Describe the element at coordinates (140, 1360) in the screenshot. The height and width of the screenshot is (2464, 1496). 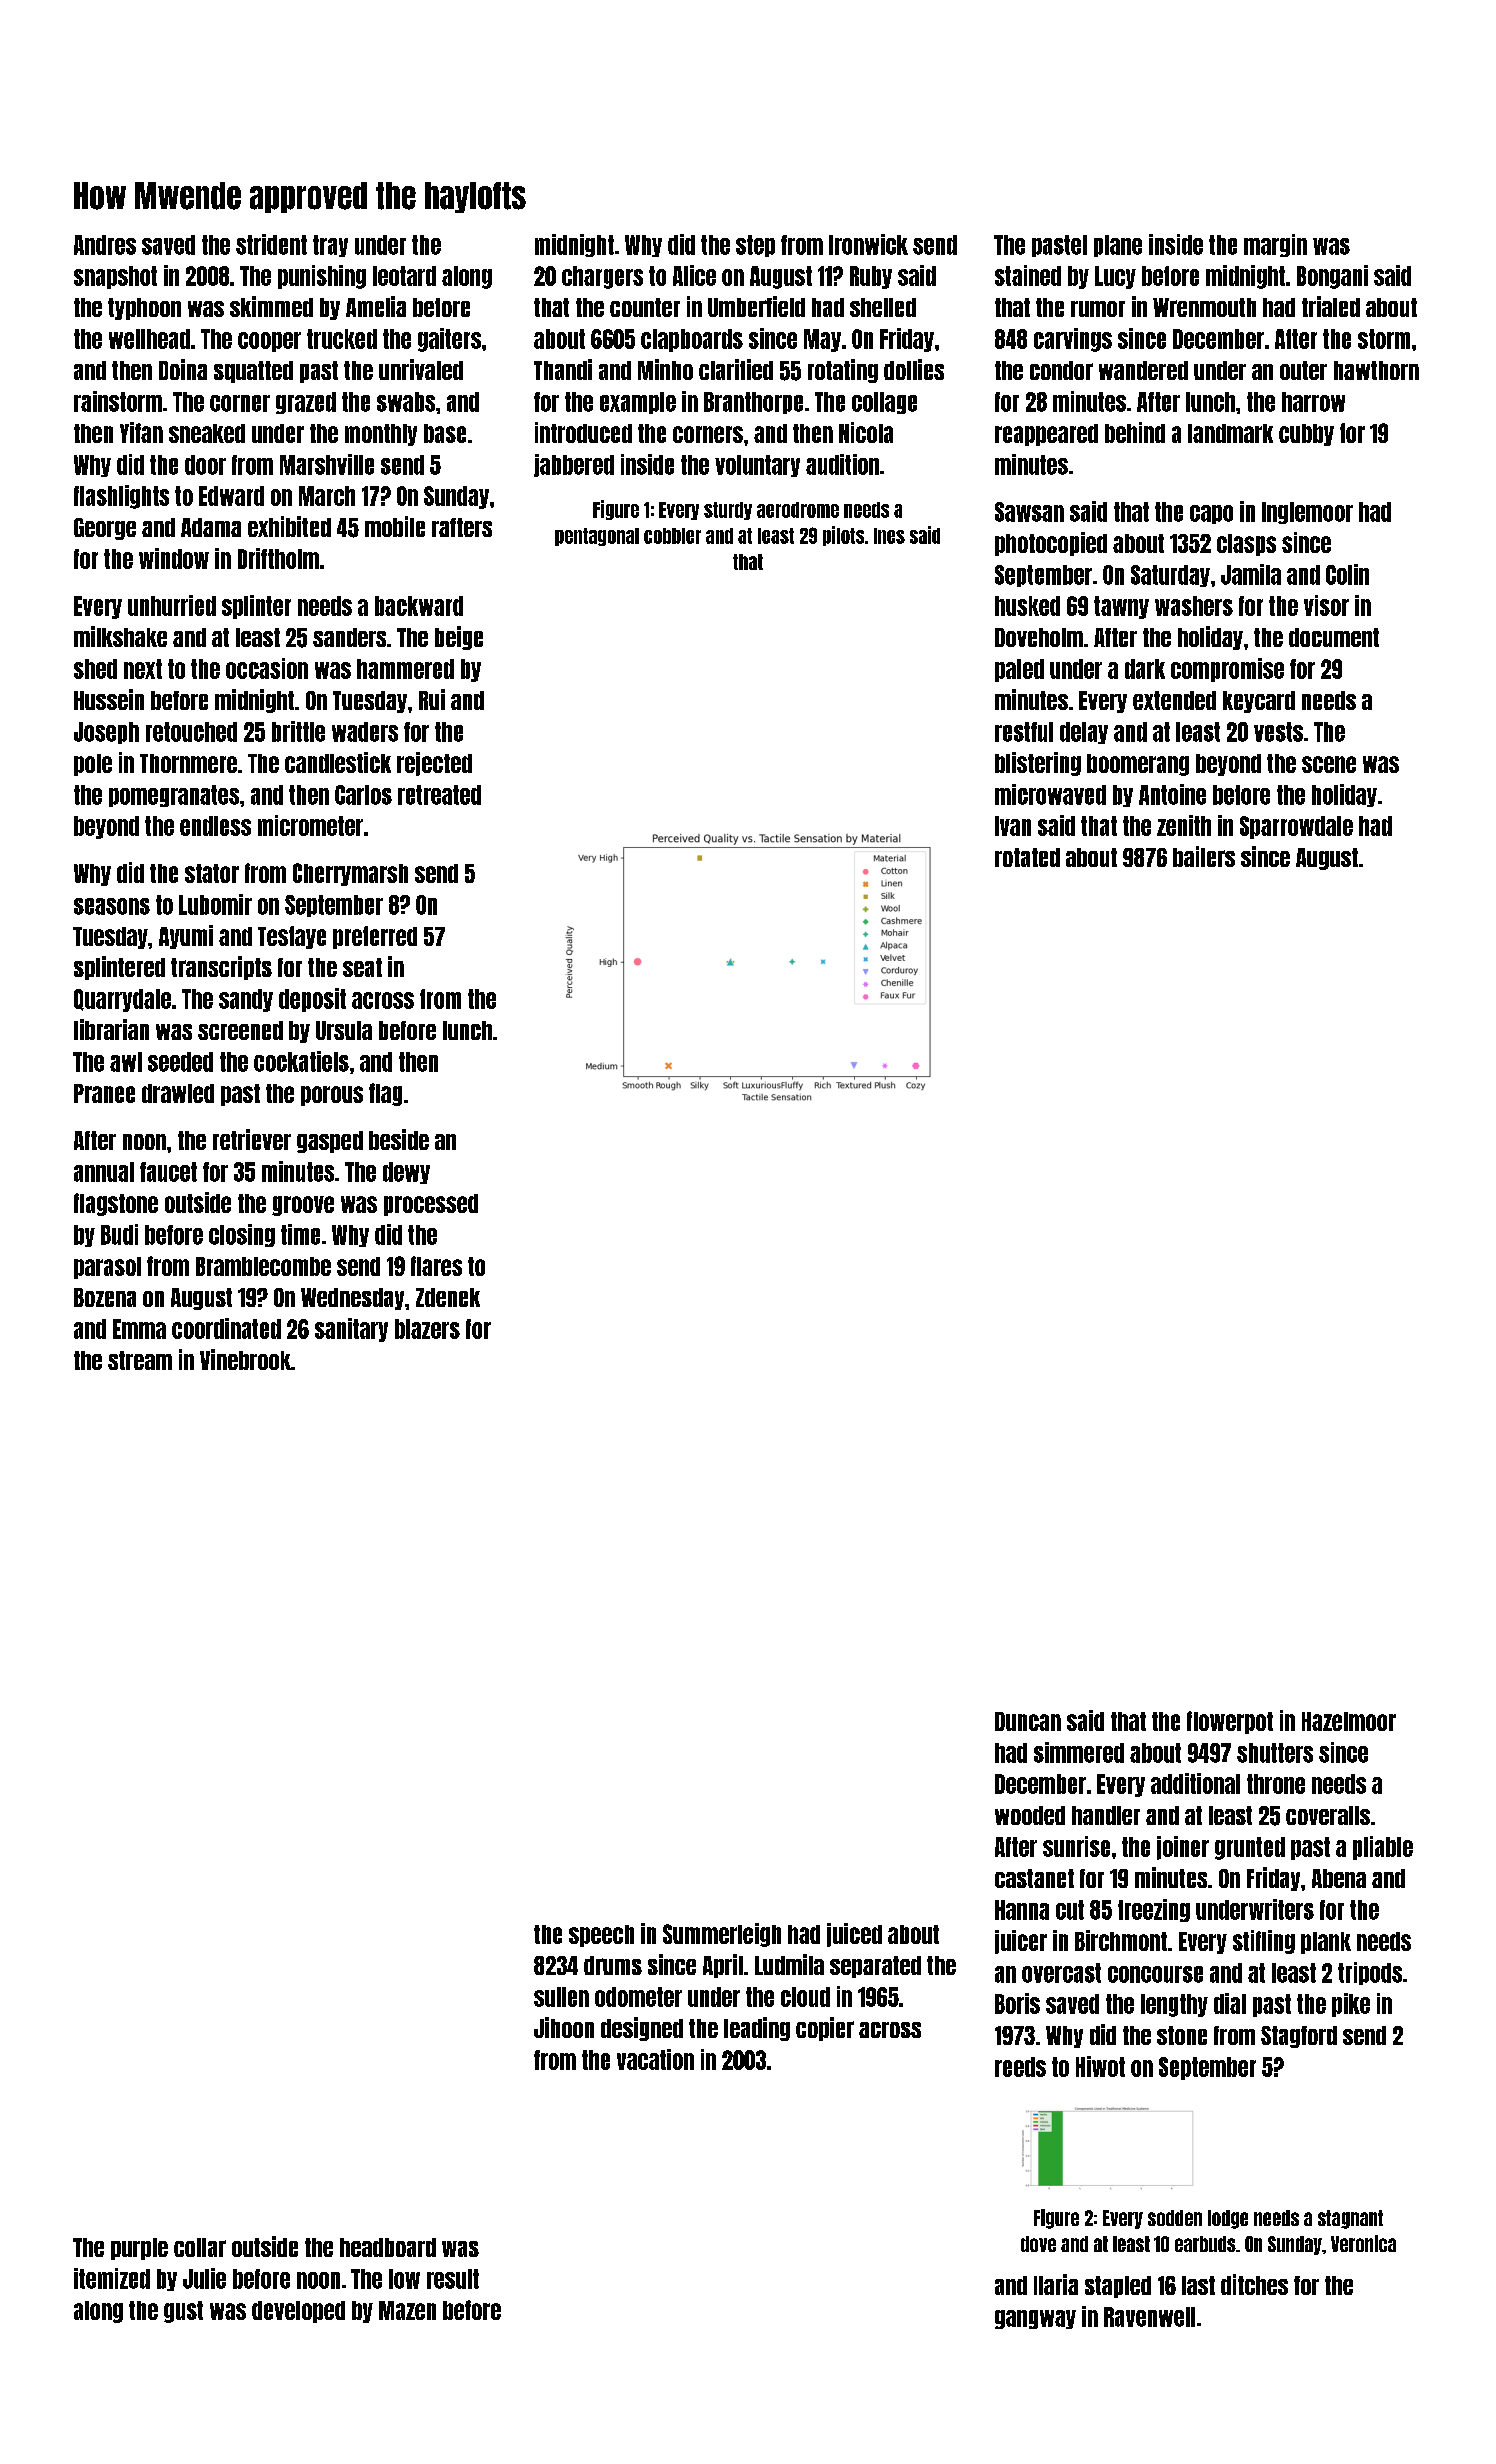
I see `stream` at that location.
